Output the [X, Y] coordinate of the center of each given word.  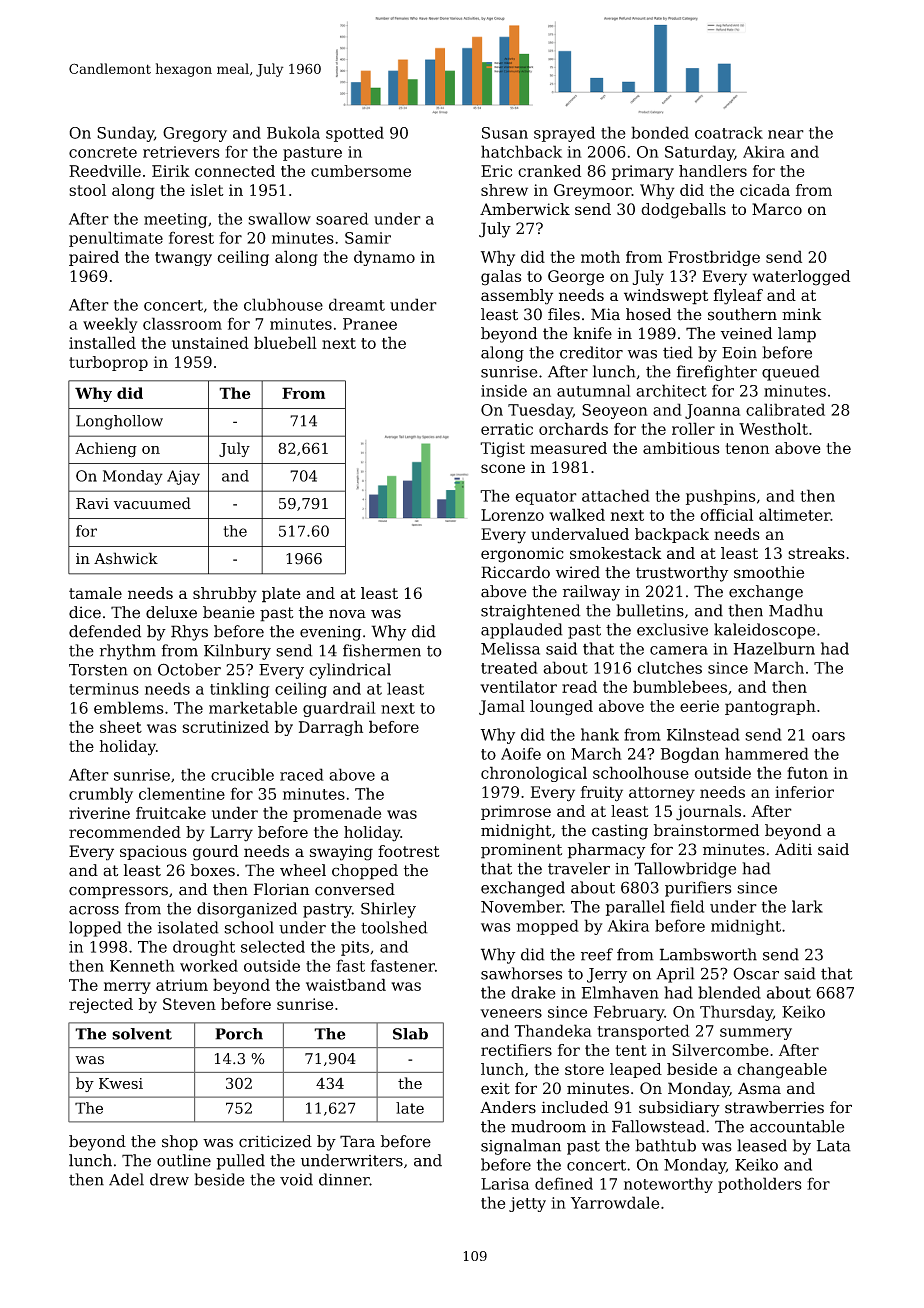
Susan [505, 133]
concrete [103, 152]
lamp [797, 335]
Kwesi [121, 1083]
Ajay [183, 477]
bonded [660, 132]
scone [503, 468]
